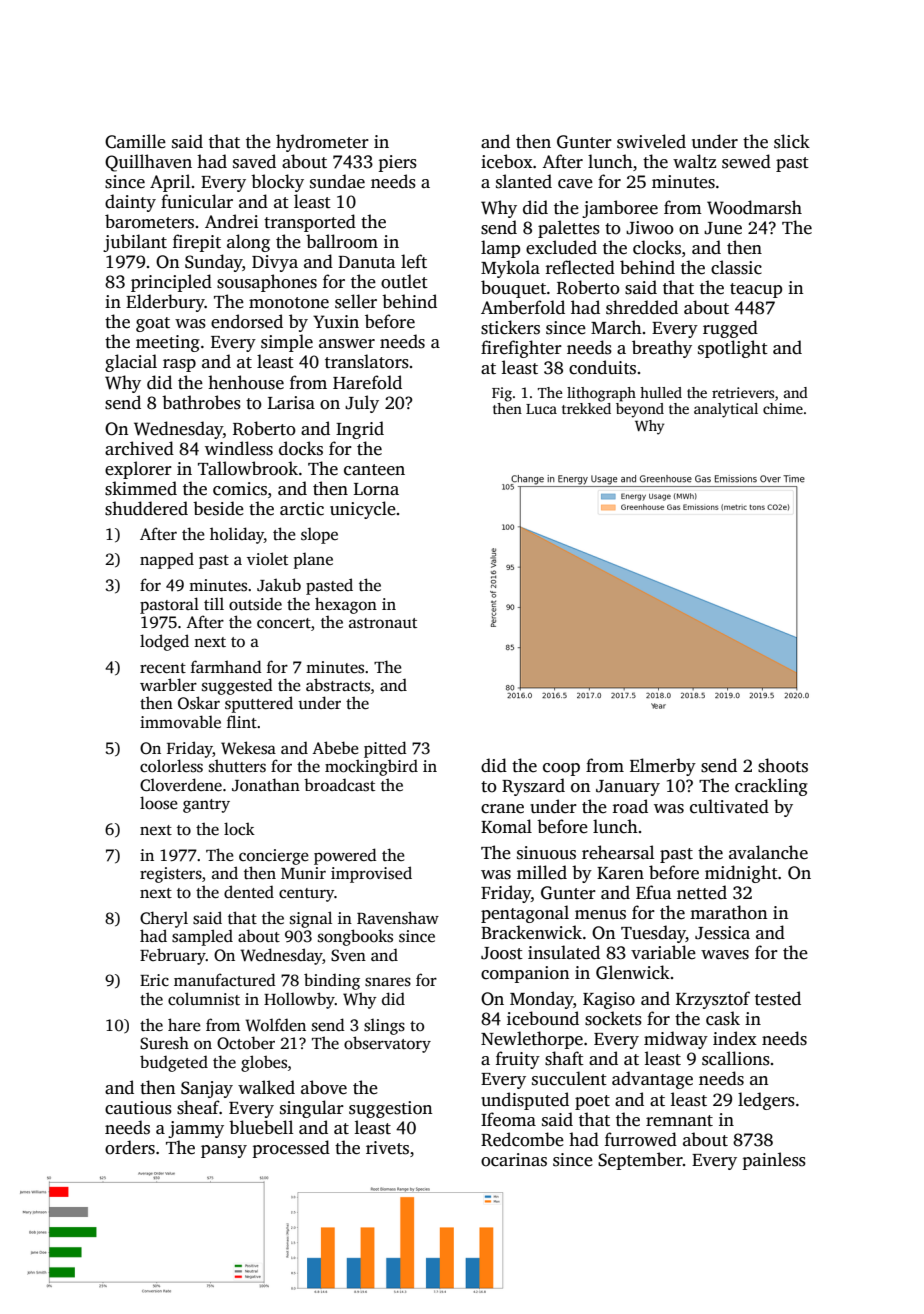 This page has height=1314, width=924. I want to click on warbler, so click(168, 685).
